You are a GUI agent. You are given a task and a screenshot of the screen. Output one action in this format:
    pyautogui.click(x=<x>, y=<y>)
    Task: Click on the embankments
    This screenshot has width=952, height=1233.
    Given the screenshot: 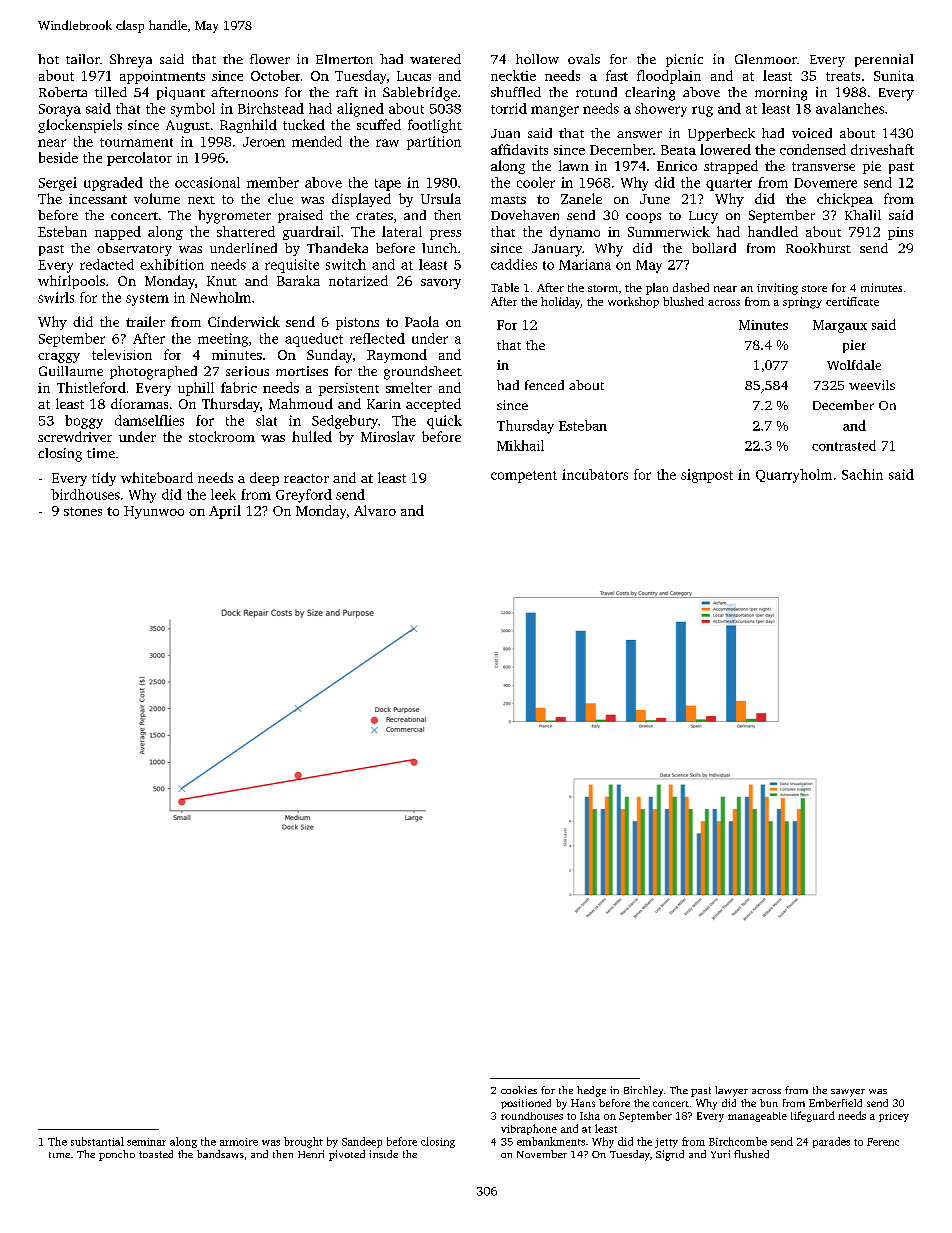 What is the action you would take?
    pyautogui.click(x=551, y=1141)
